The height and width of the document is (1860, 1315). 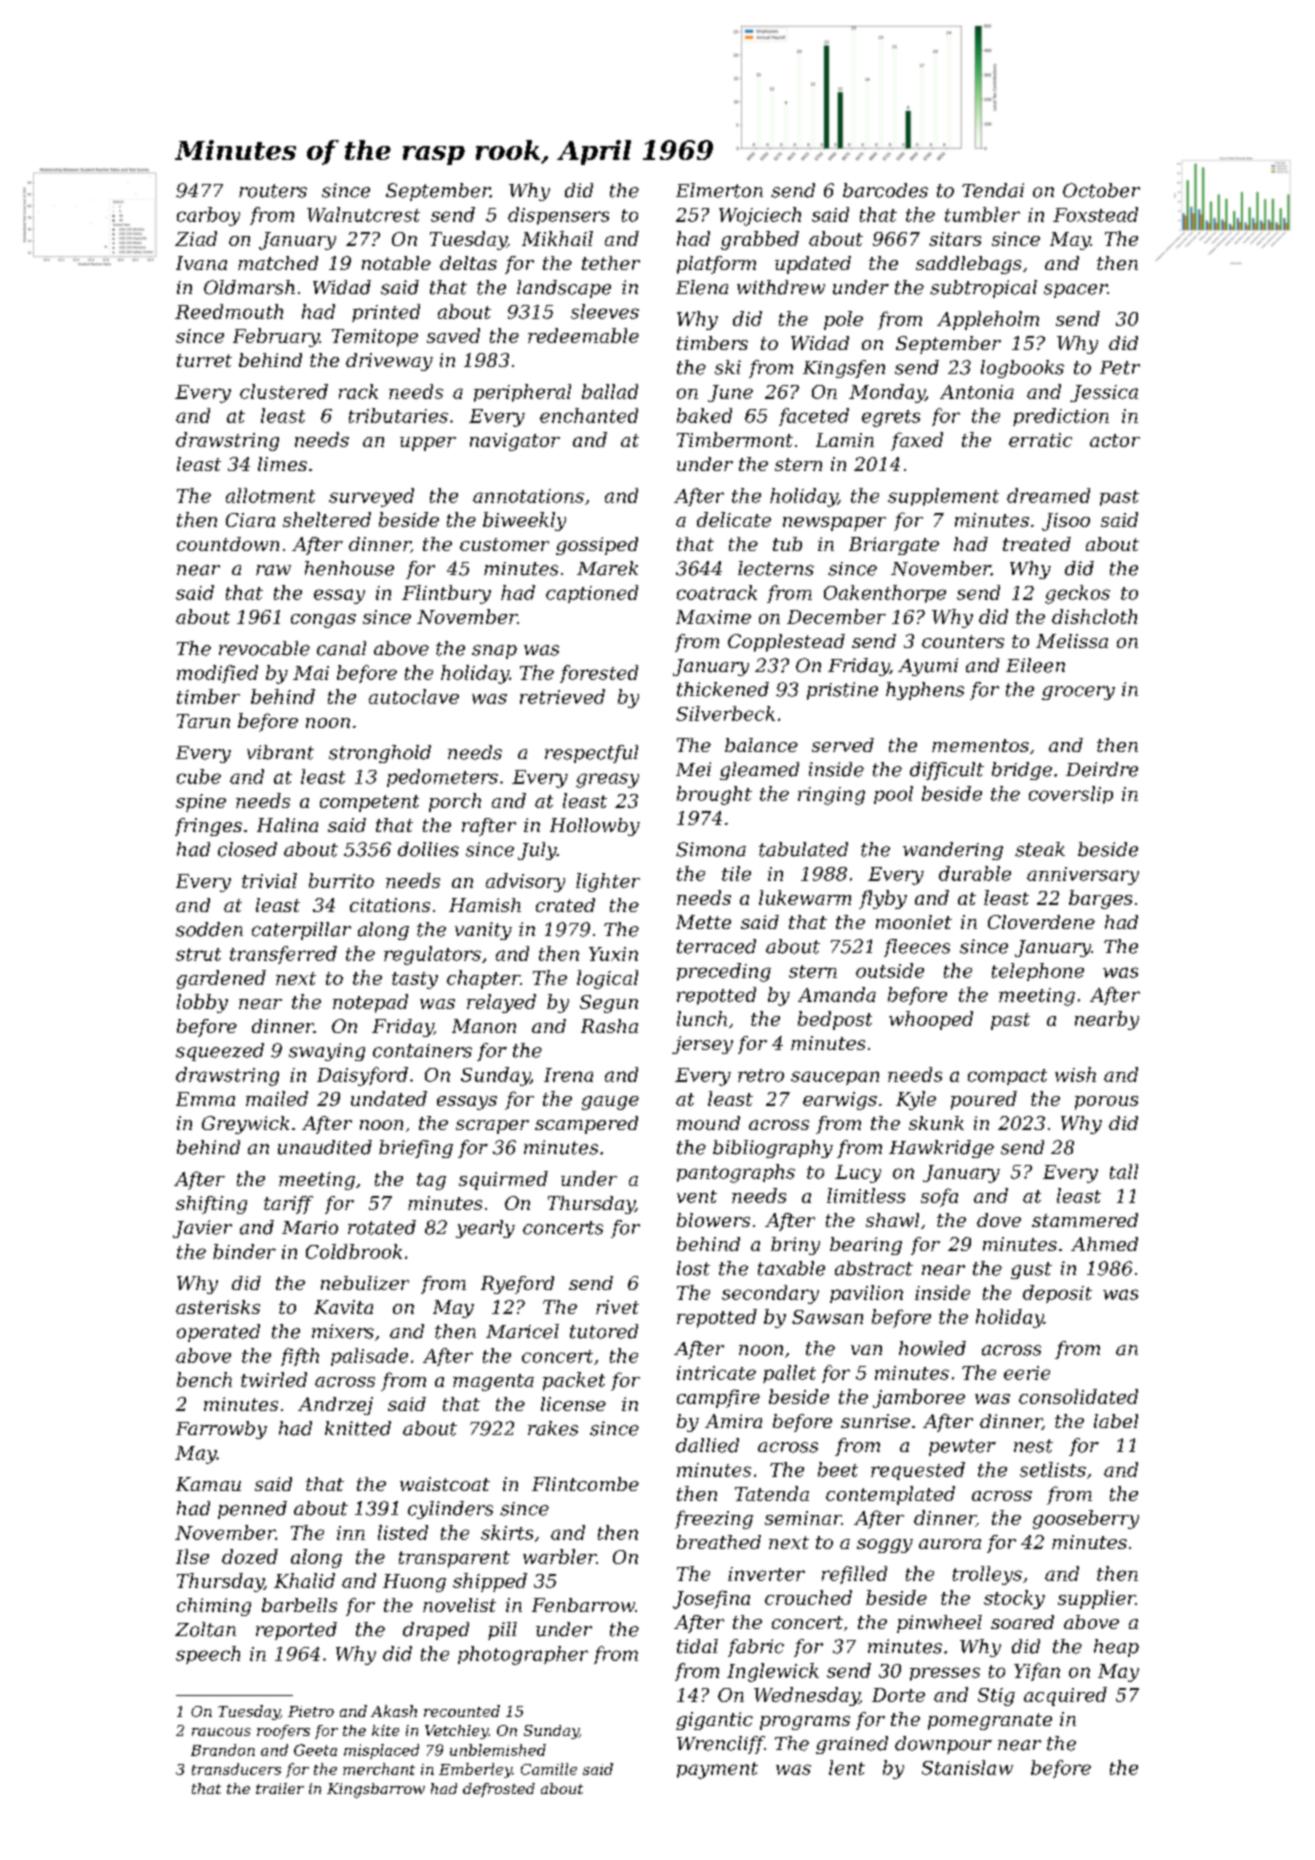 I want to click on squirmed, so click(x=503, y=1180).
